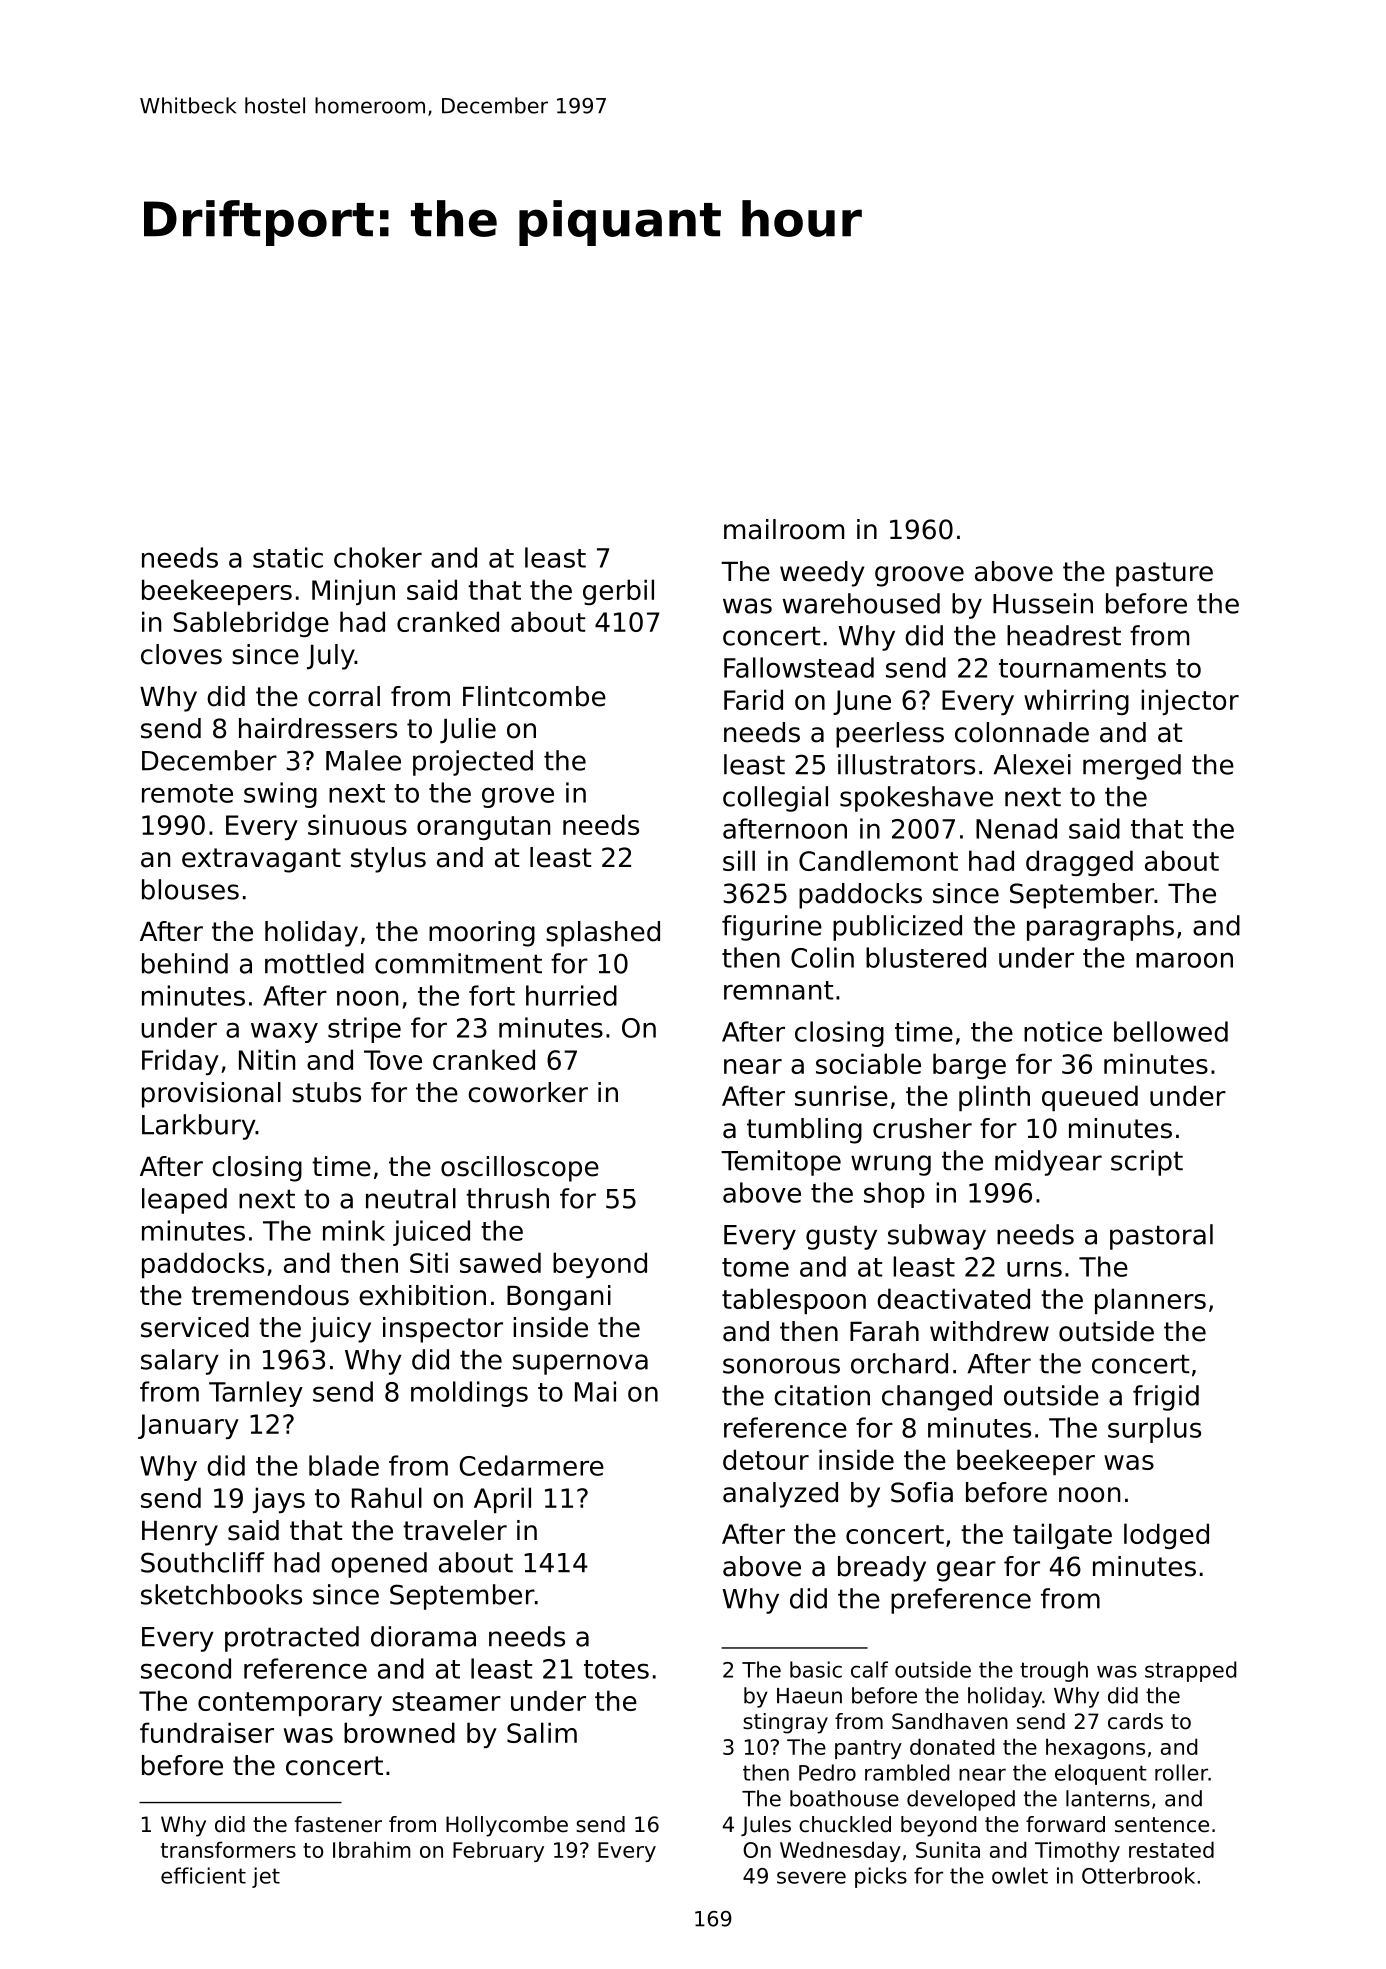 The height and width of the image is (1969, 1386). I want to click on Hollycombe, so click(507, 1826).
